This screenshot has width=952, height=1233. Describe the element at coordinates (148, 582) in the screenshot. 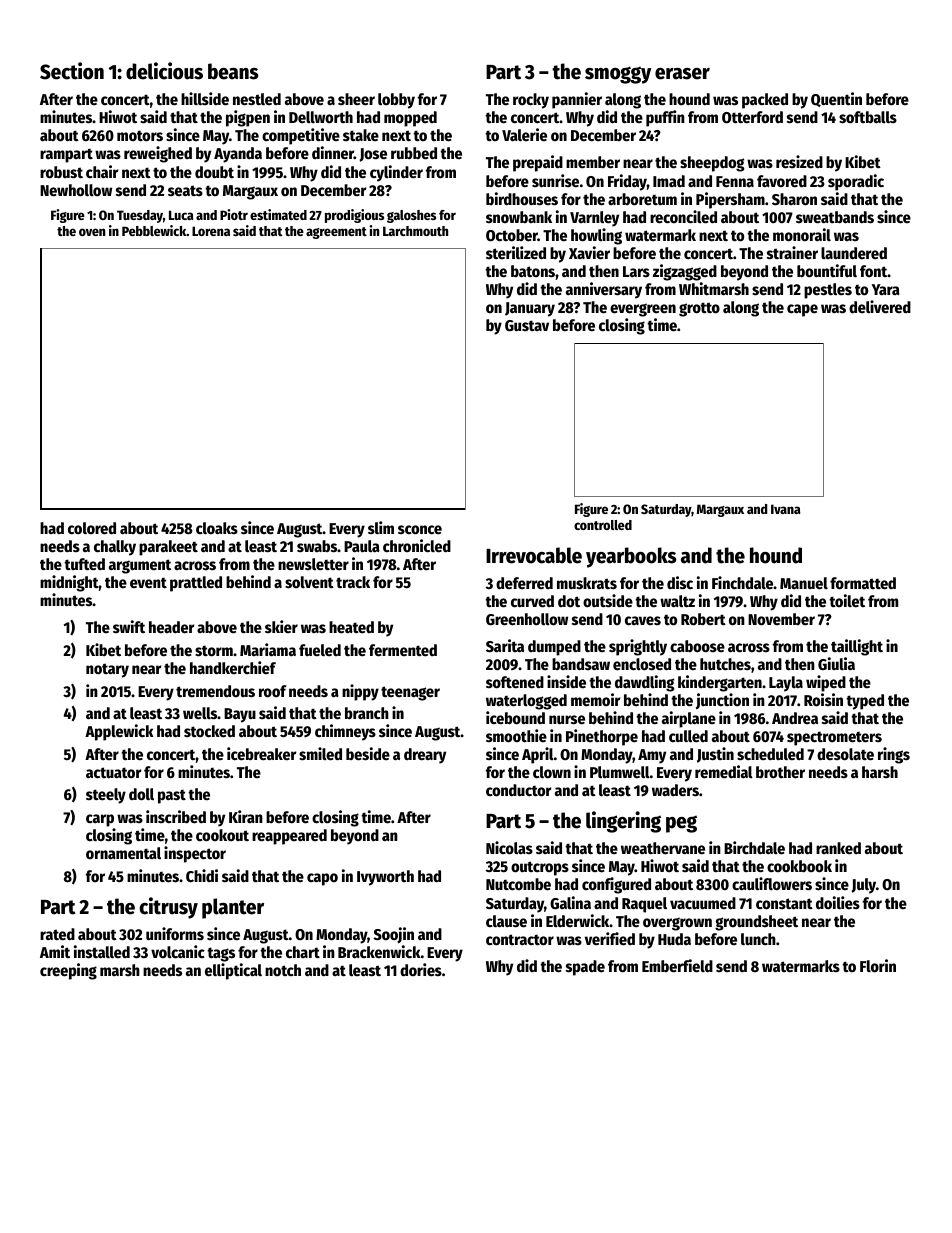

I see `event` at that location.
